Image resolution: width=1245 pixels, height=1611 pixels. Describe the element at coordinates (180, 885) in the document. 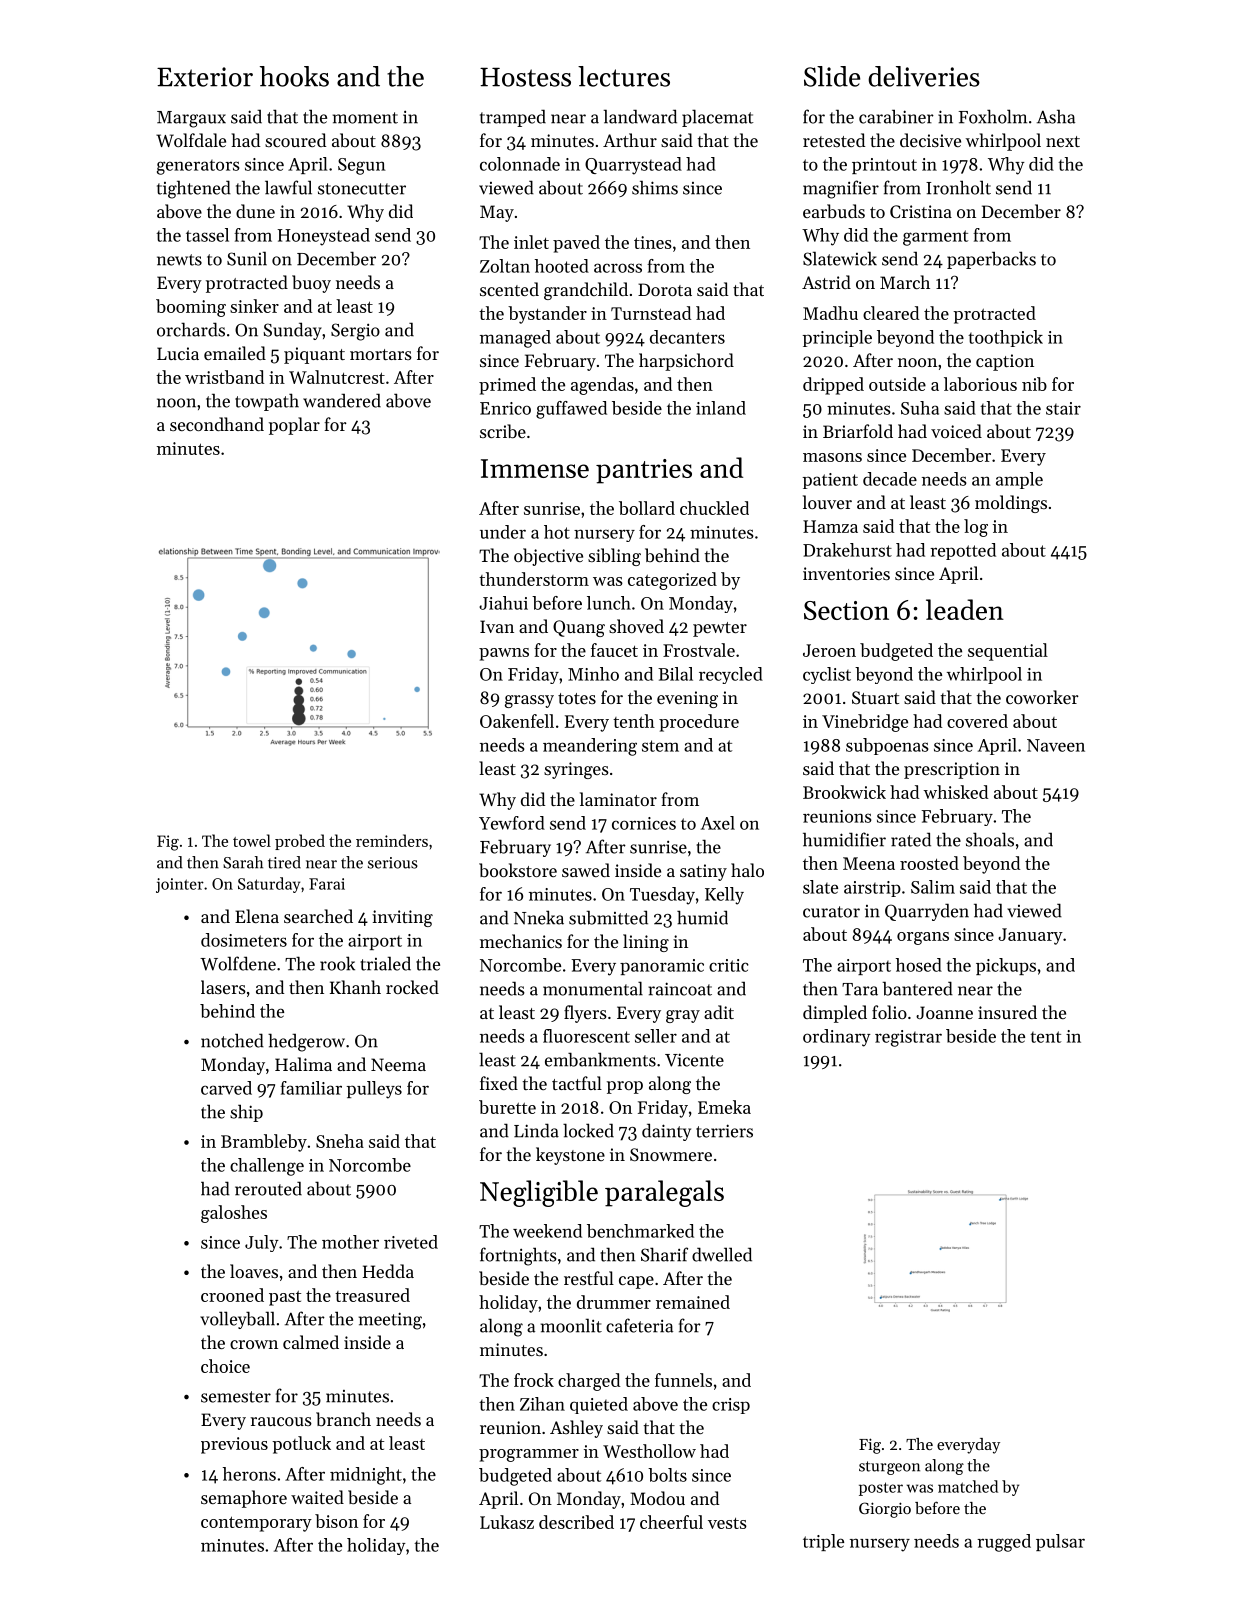

I see `jointer` at that location.
